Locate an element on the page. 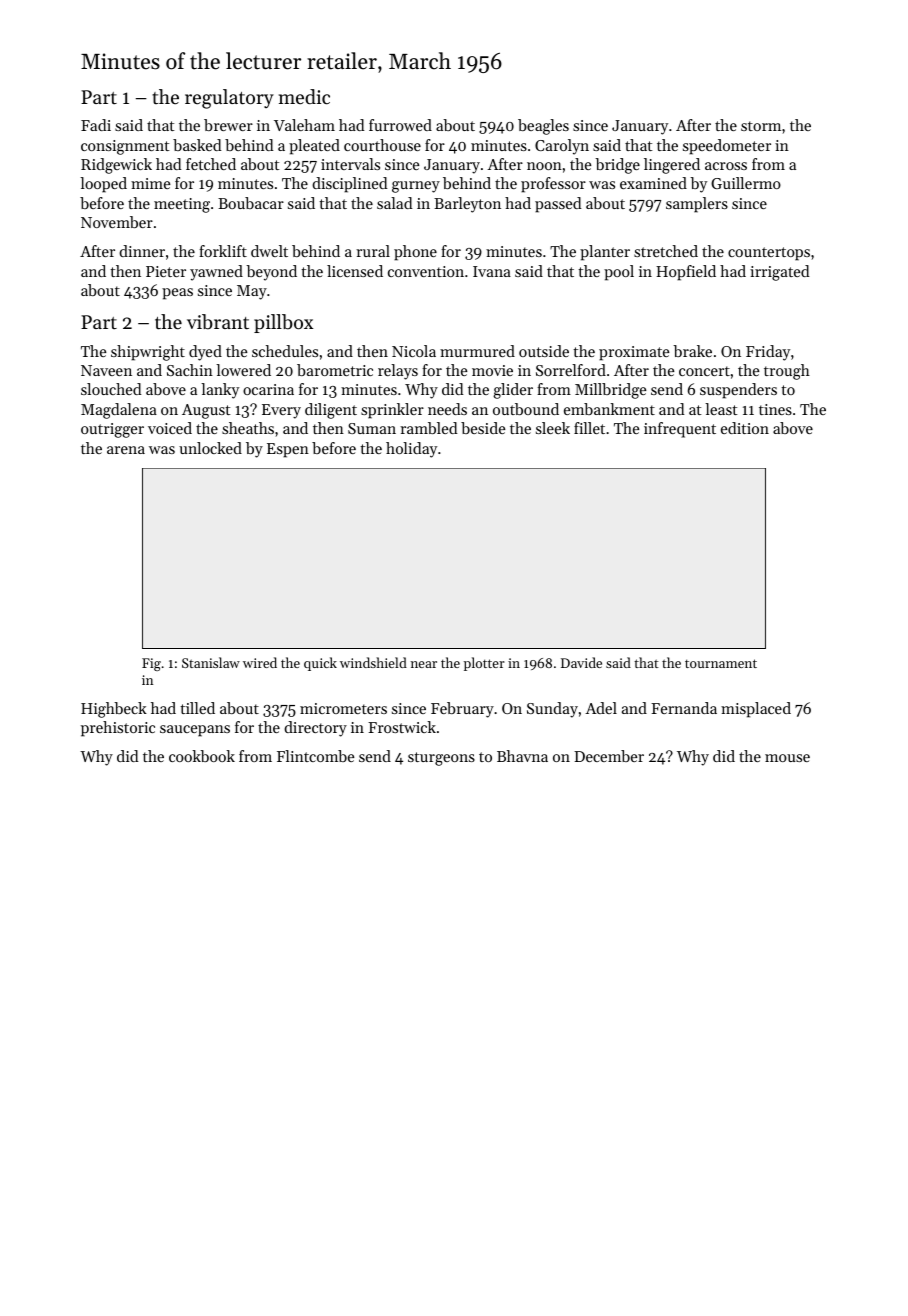  irrigated is located at coordinates (780, 273).
